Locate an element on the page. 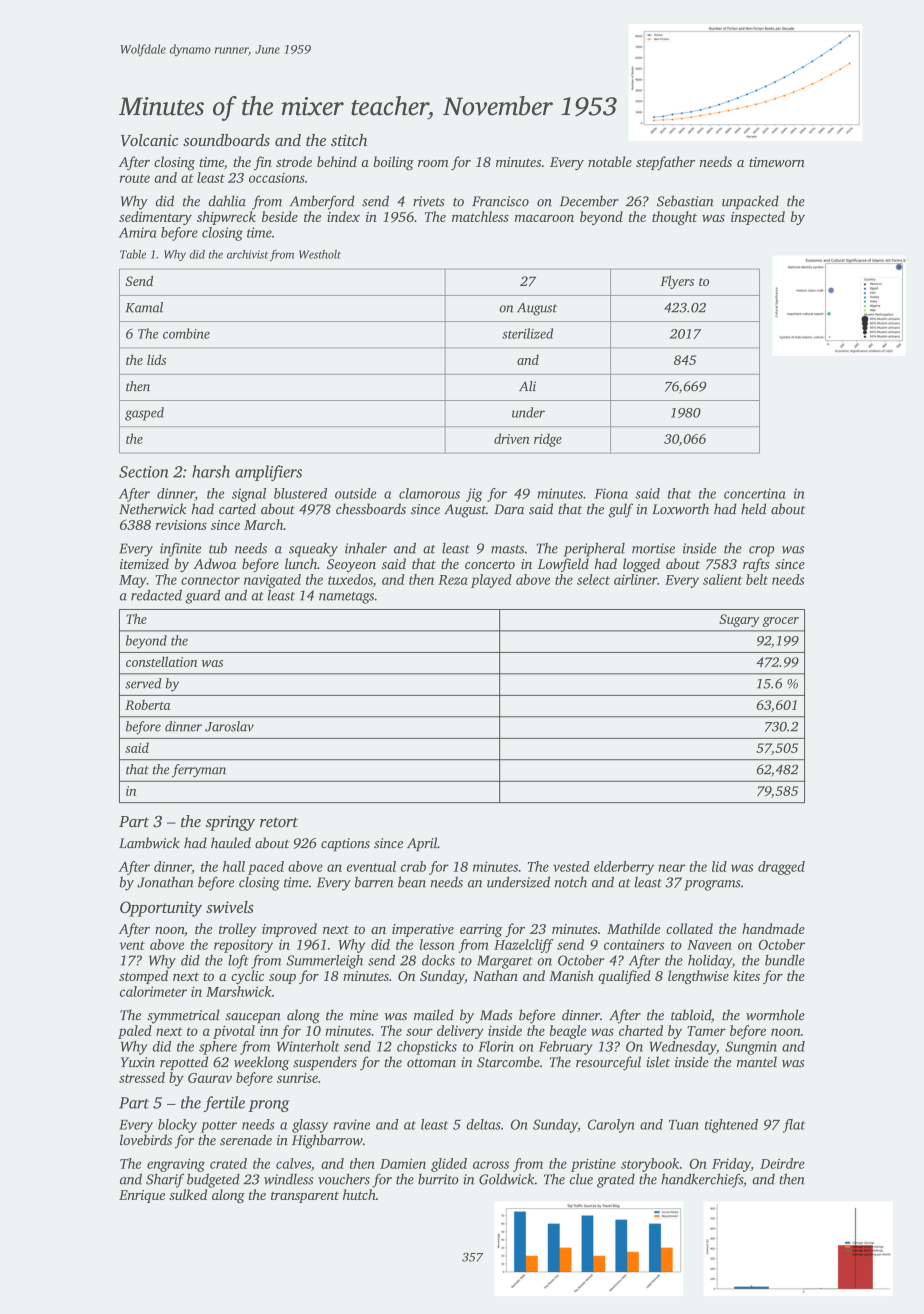 This page has height=1314, width=924. soundboards is located at coordinates (226, 140).
